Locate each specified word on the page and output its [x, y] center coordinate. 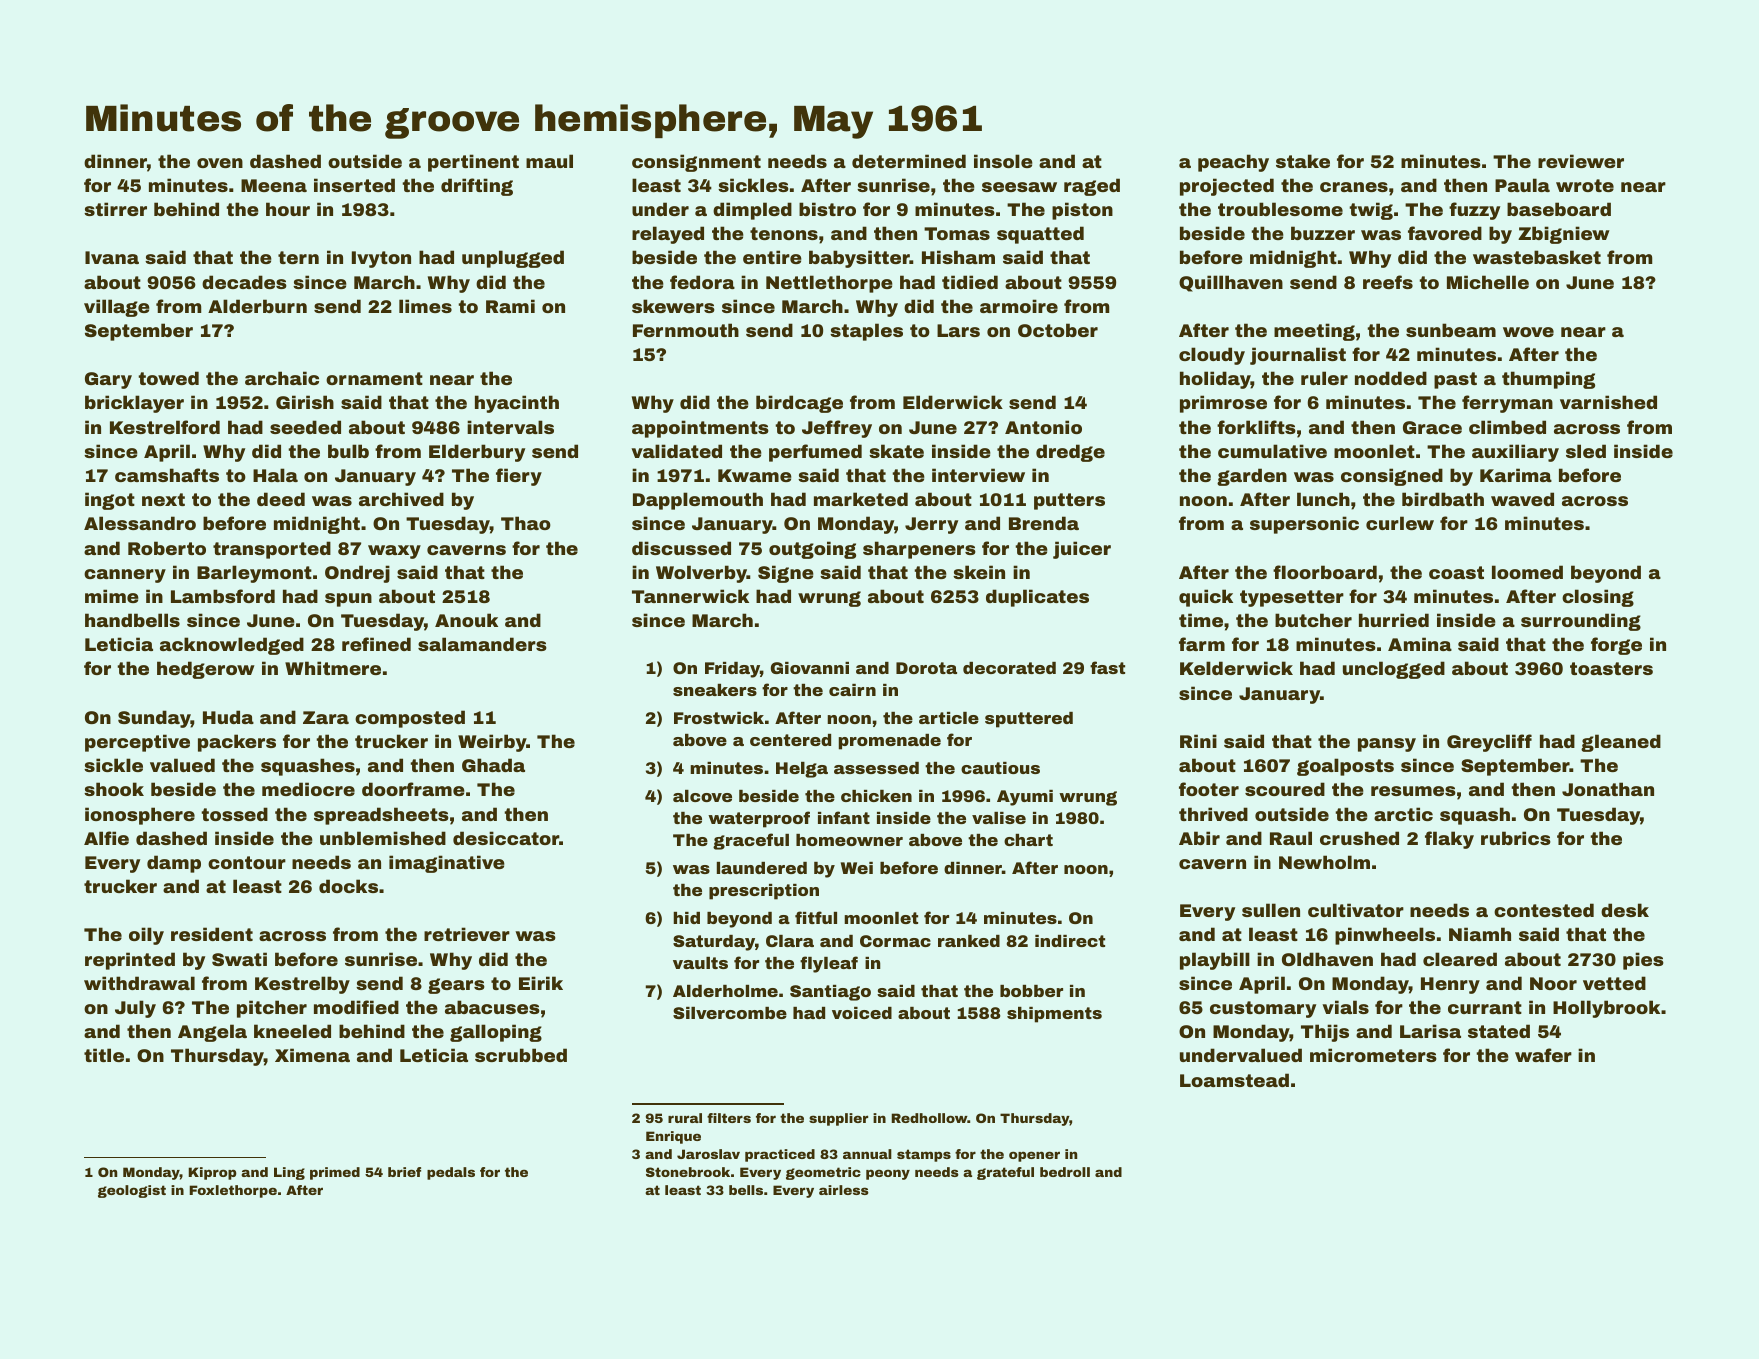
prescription [764, 892]
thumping [1548, 380]
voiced [862, 1013]
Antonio [1043, 427]
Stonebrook [688, 1172]
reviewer [1581, 161]
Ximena [312, 1055]
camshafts [167, 475]
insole [1003, 161]
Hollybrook [1606, 1009]
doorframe [413, 789]
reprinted [130, 961]
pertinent [473, 163]
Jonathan [1608, 789]
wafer [1543, 1055]
